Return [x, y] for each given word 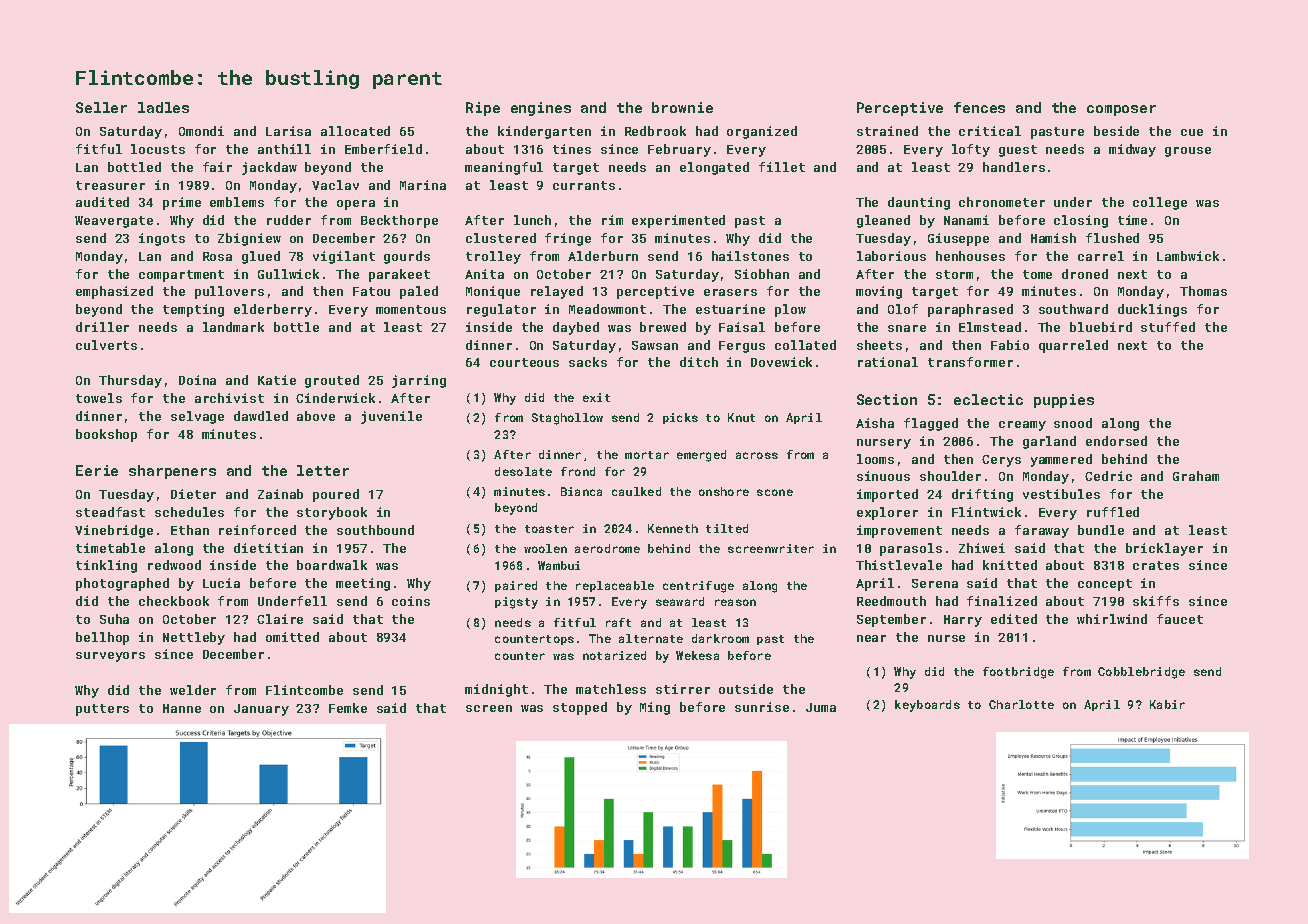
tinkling [106, 566]
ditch [699, 362]
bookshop [106, 435]
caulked [636, 491]
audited [102, 202]
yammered [1061, 460]
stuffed [1168, 327]
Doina [197, 380]
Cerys [1001, 461]
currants [584, 185]
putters [102, 710]
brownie [682, 107]
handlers [1014, 167]
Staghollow [567, 419]
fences [979, 107]
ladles [163, 107]
